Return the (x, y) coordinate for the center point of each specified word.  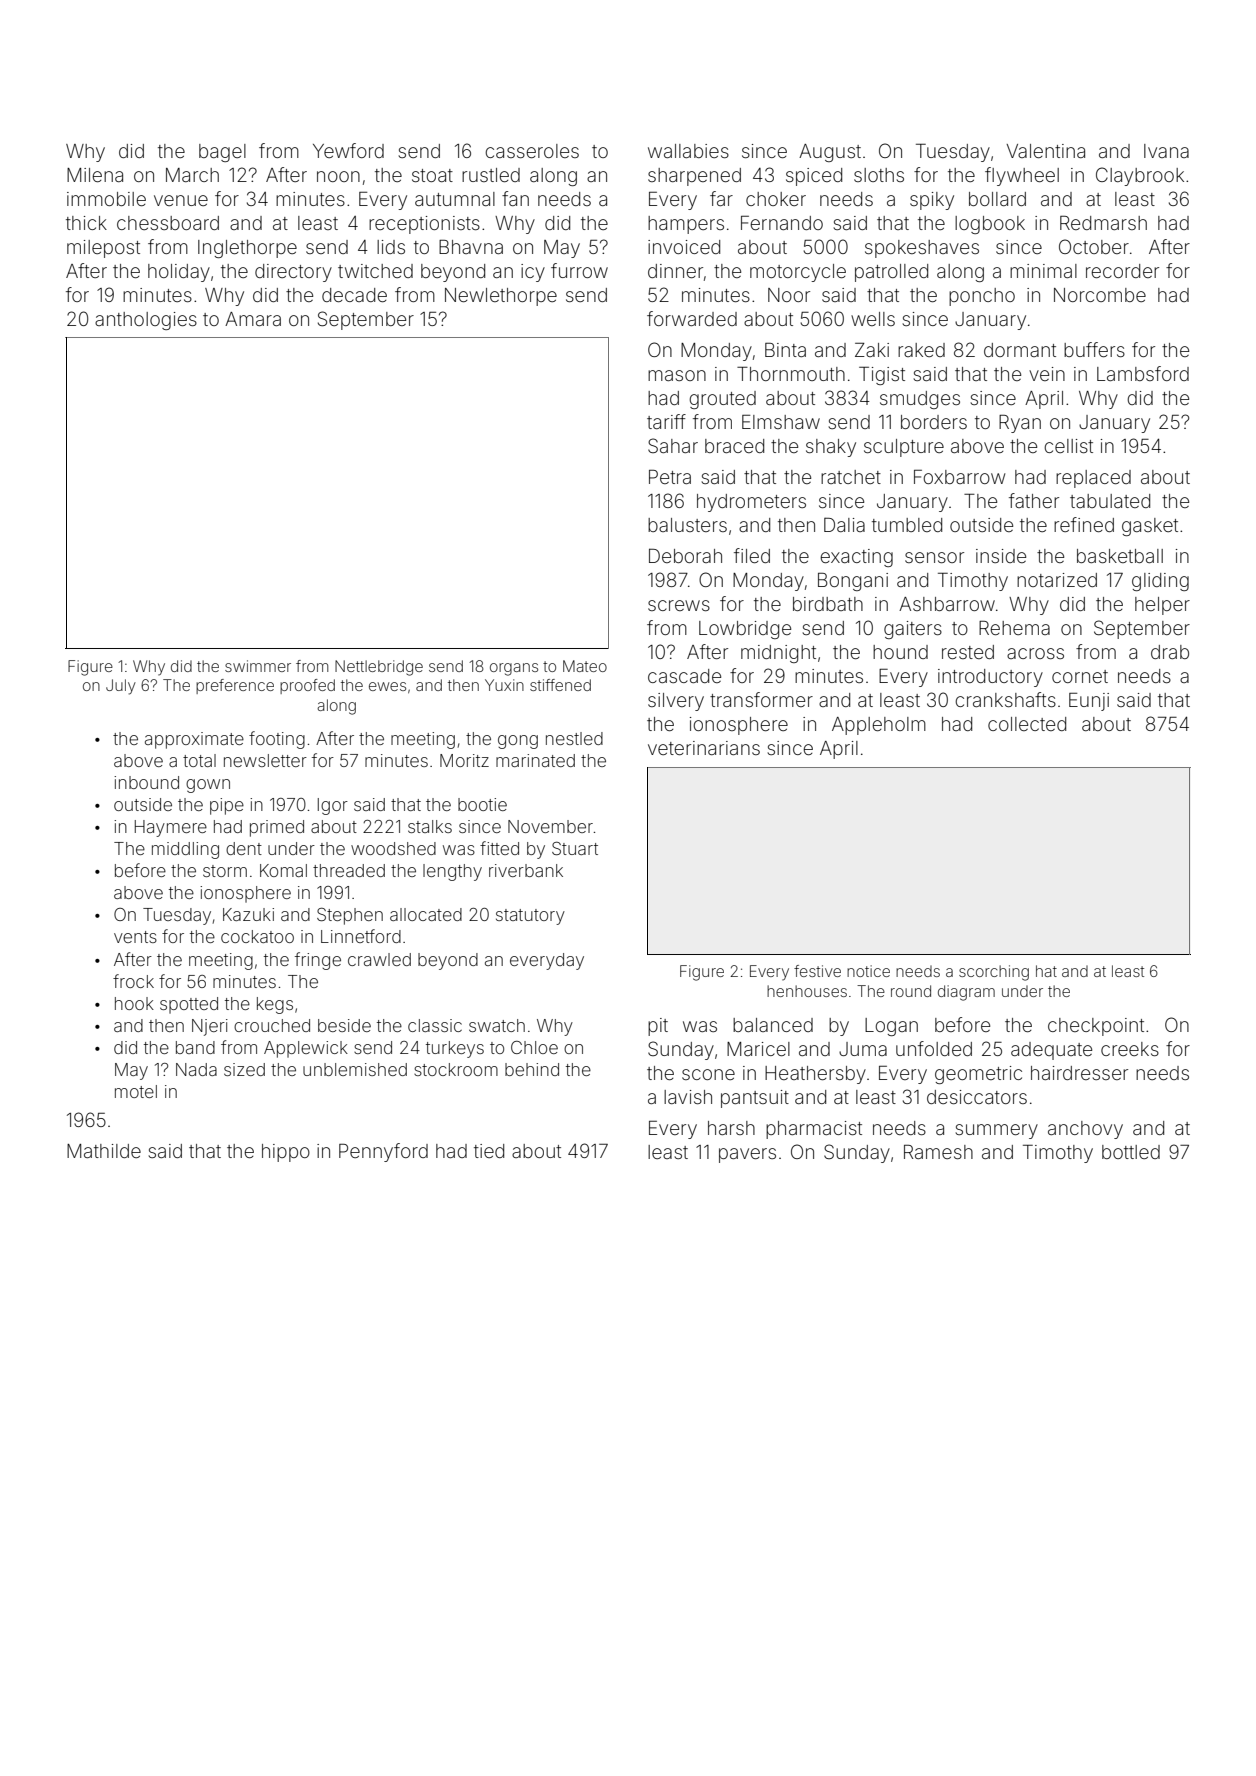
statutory (530, 917)
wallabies (688, 151)
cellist (1068, 446)
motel (136, 1091)
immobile (106, 199)
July (121, 687)
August (830, 153)
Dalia (844, 524)
